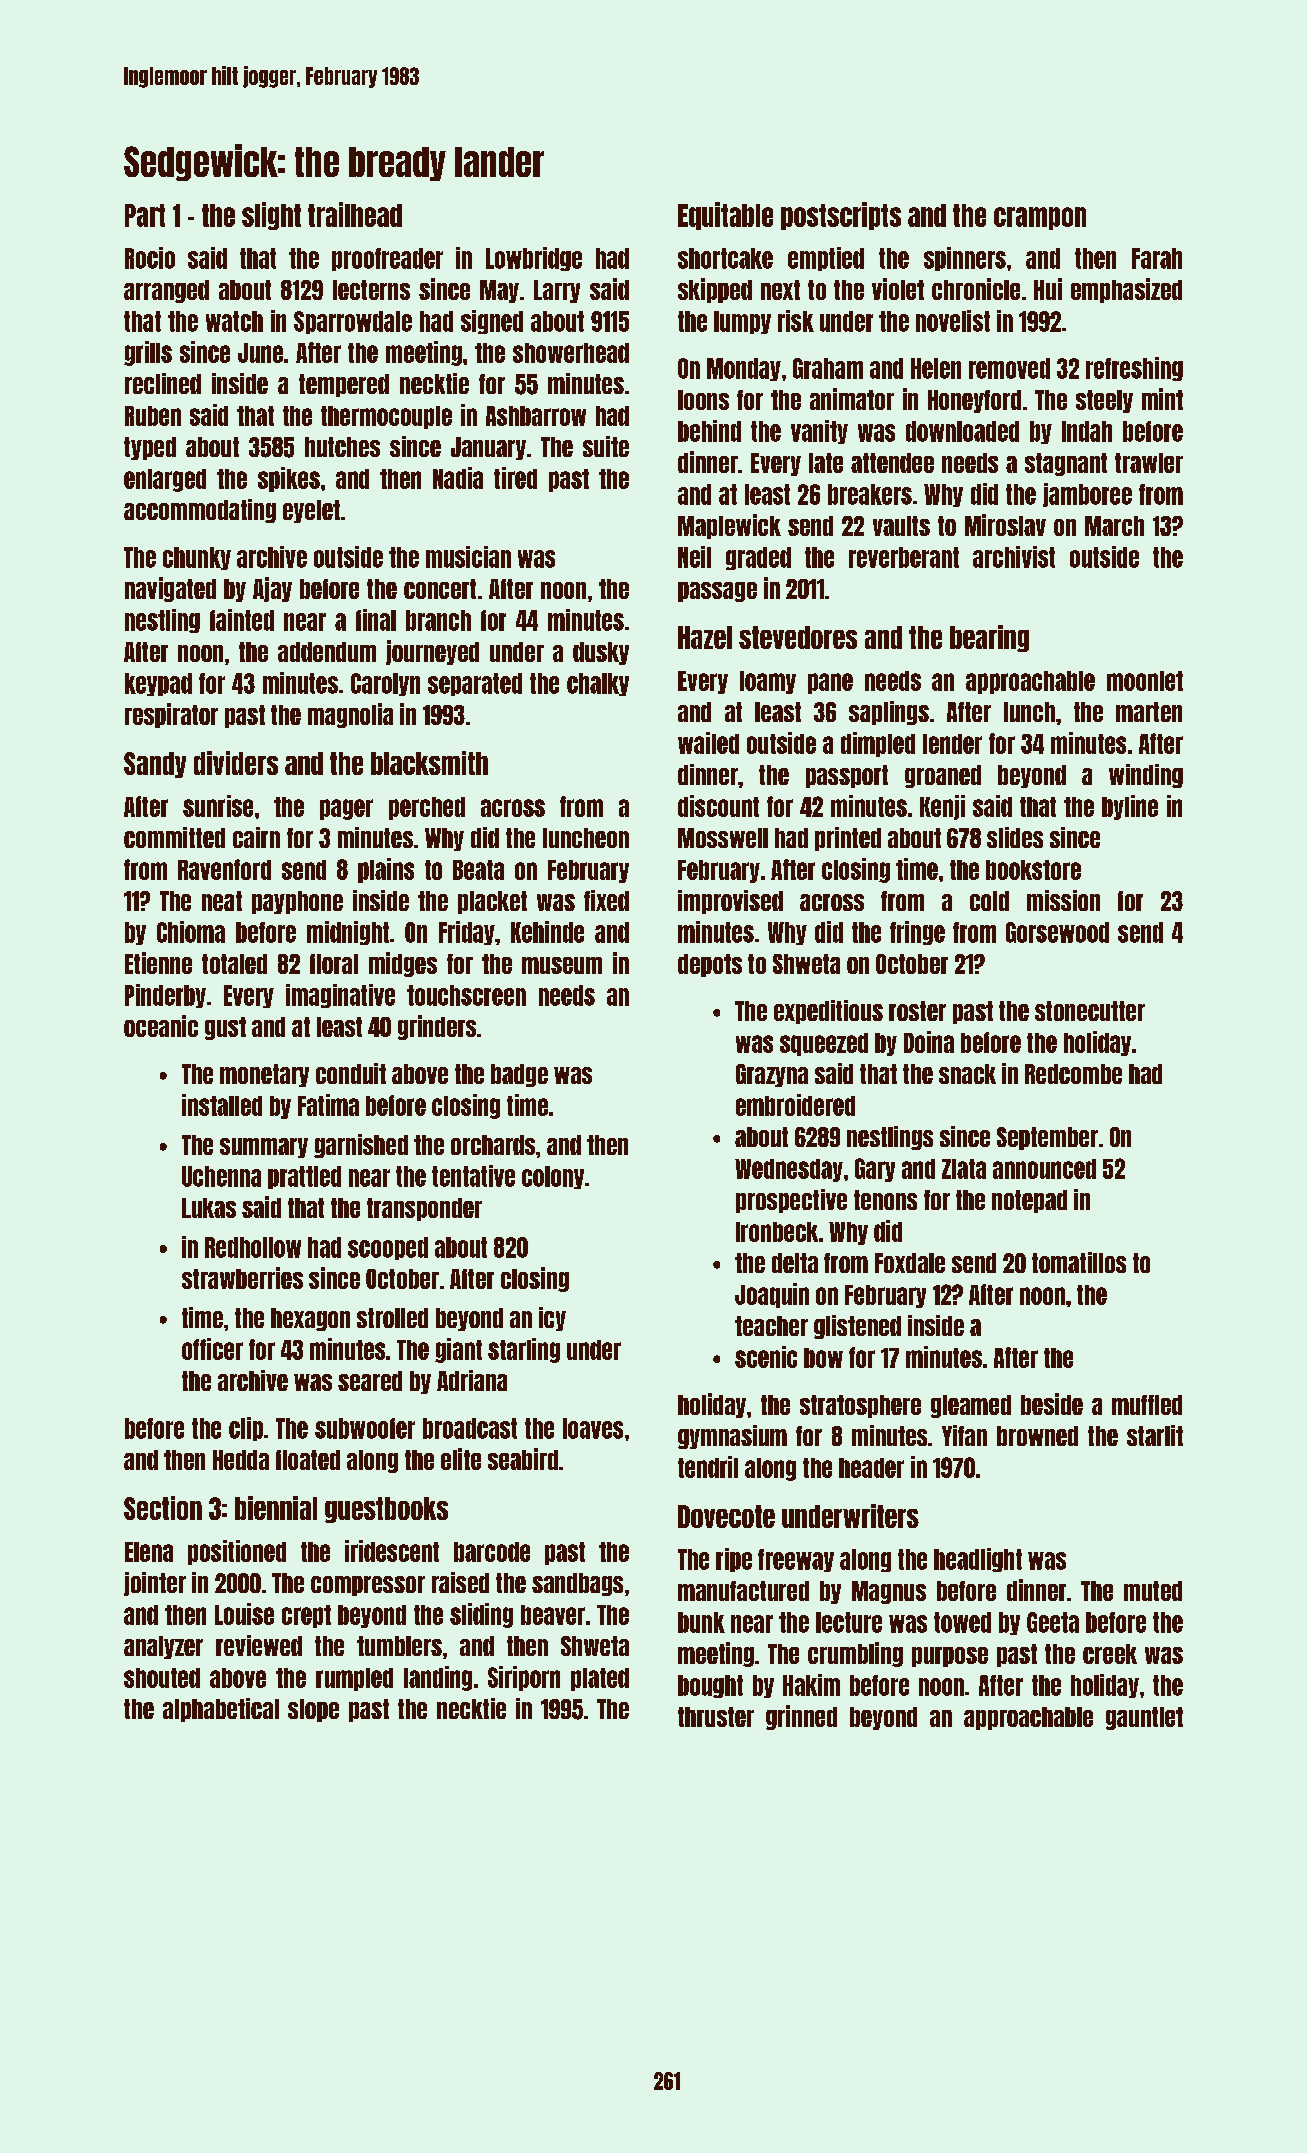  What do you see at coordinates (703, 400) in the document?
I see `loons` at bounding box center [703, 400].
